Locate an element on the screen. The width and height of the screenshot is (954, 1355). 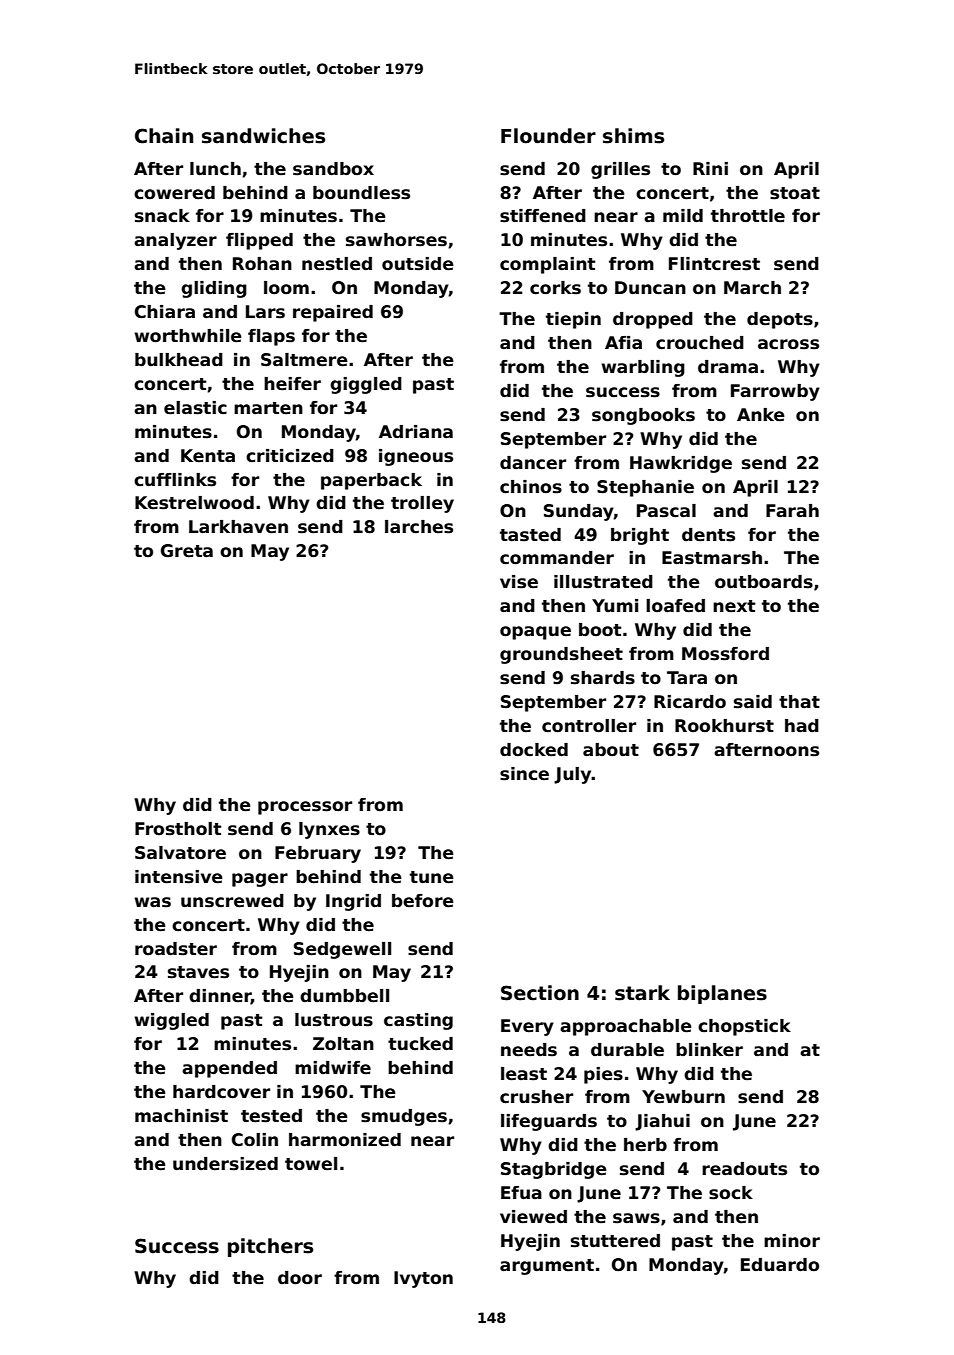
sandbox is located at coordinates (333, 169).
